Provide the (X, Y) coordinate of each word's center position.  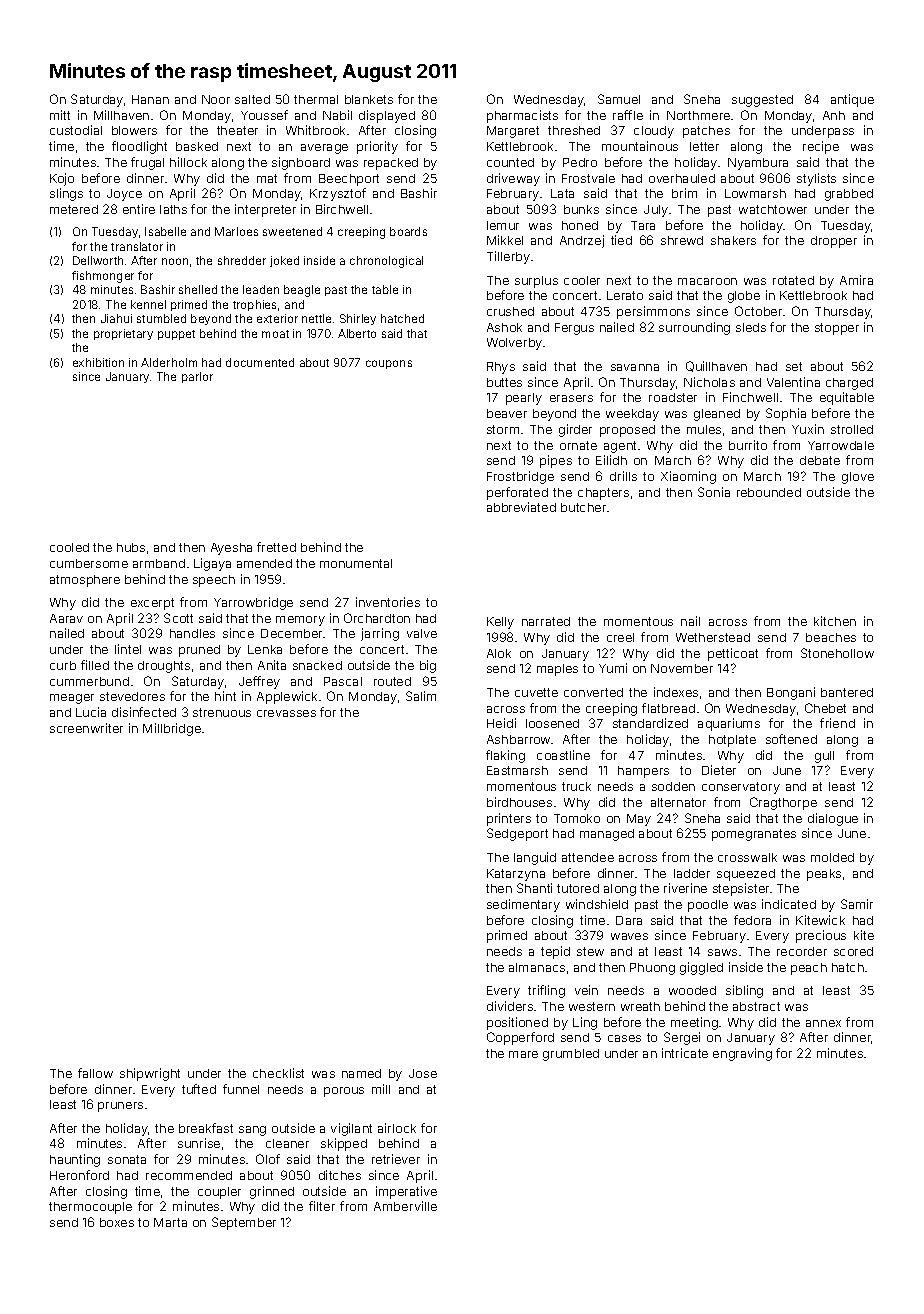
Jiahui (116, 318)
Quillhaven (716, 366)
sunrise (199, 1143)
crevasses (286, 713)
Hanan (150, 99)
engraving (742, 1054)
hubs (131, 547)
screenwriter (86, 728)
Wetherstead (713, 637)
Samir (857, 904)
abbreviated (521, 507)
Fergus (574, 329)
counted (510, 162)
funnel (241, 1089)
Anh (834, 115)
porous (344, 1092)
